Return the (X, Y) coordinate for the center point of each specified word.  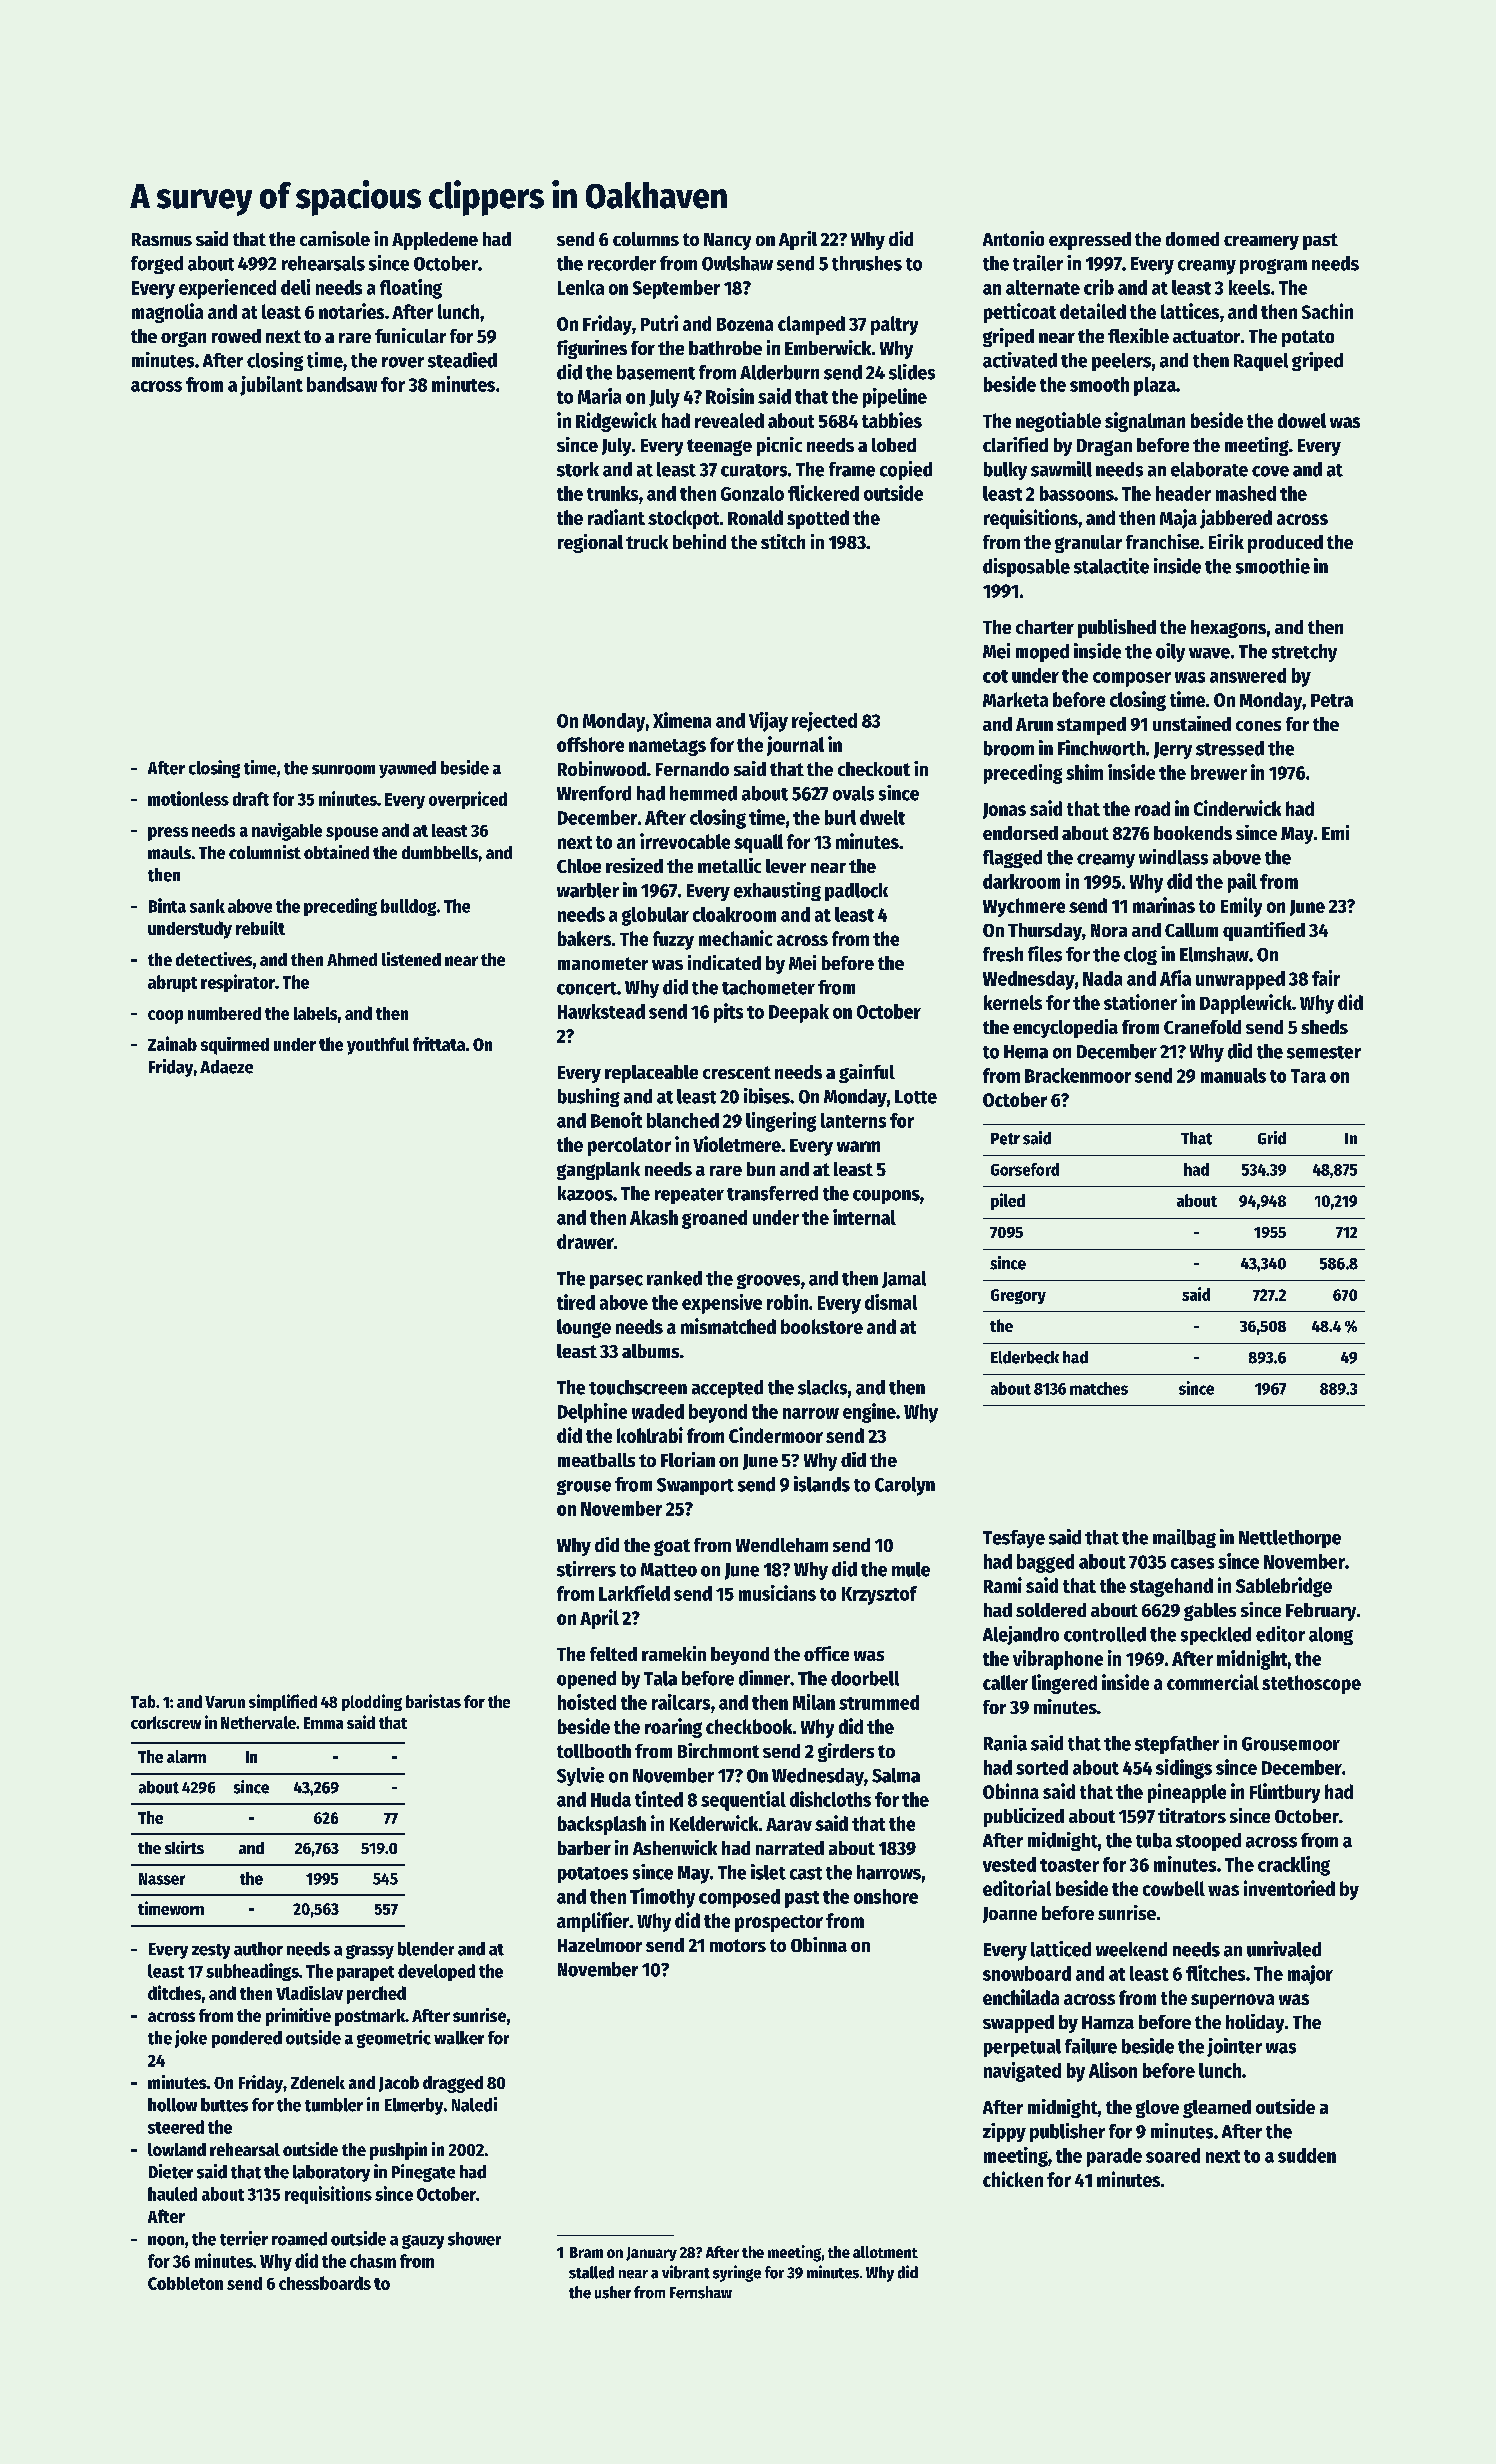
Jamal (904, 1279)
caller (1005, 1682)
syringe (737, 2273)
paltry (894, 325)
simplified (283, 1702)
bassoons (1077, 493)
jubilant (271, 386)
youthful (378, 1046)
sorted (1042, 1767)
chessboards (325, 2283)
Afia (1175, 978)
